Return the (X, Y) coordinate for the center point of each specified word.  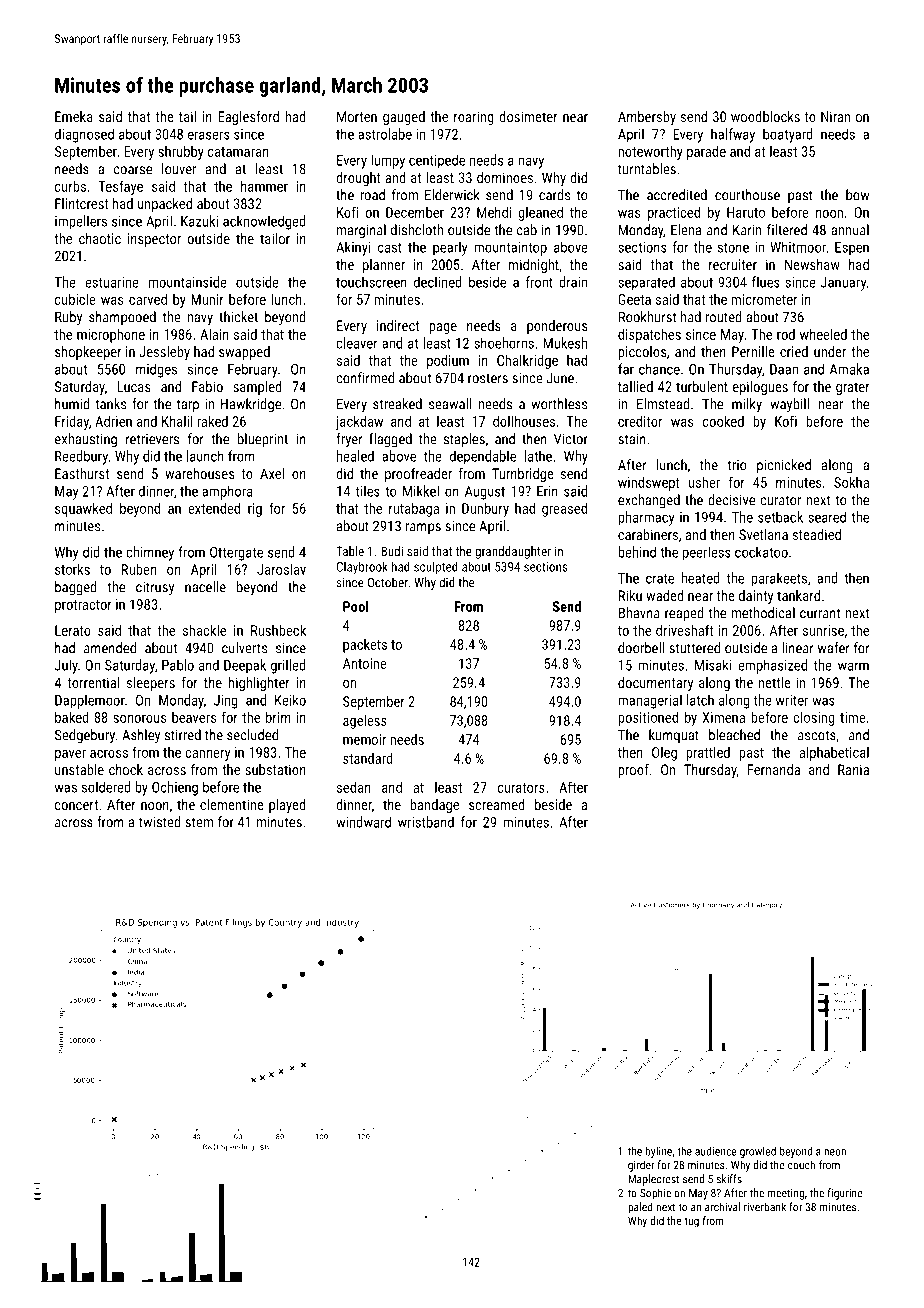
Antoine (365, 663)
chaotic (100, 238)
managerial (650, 701)
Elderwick (452, 195)
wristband (426, 822)
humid (72, 404)
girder (641, 1166)
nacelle (205, 587)
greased (564, 509)
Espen (852, 249)
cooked (723, 421)
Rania (853, 769)
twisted (160, 822)
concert (76, 805)
